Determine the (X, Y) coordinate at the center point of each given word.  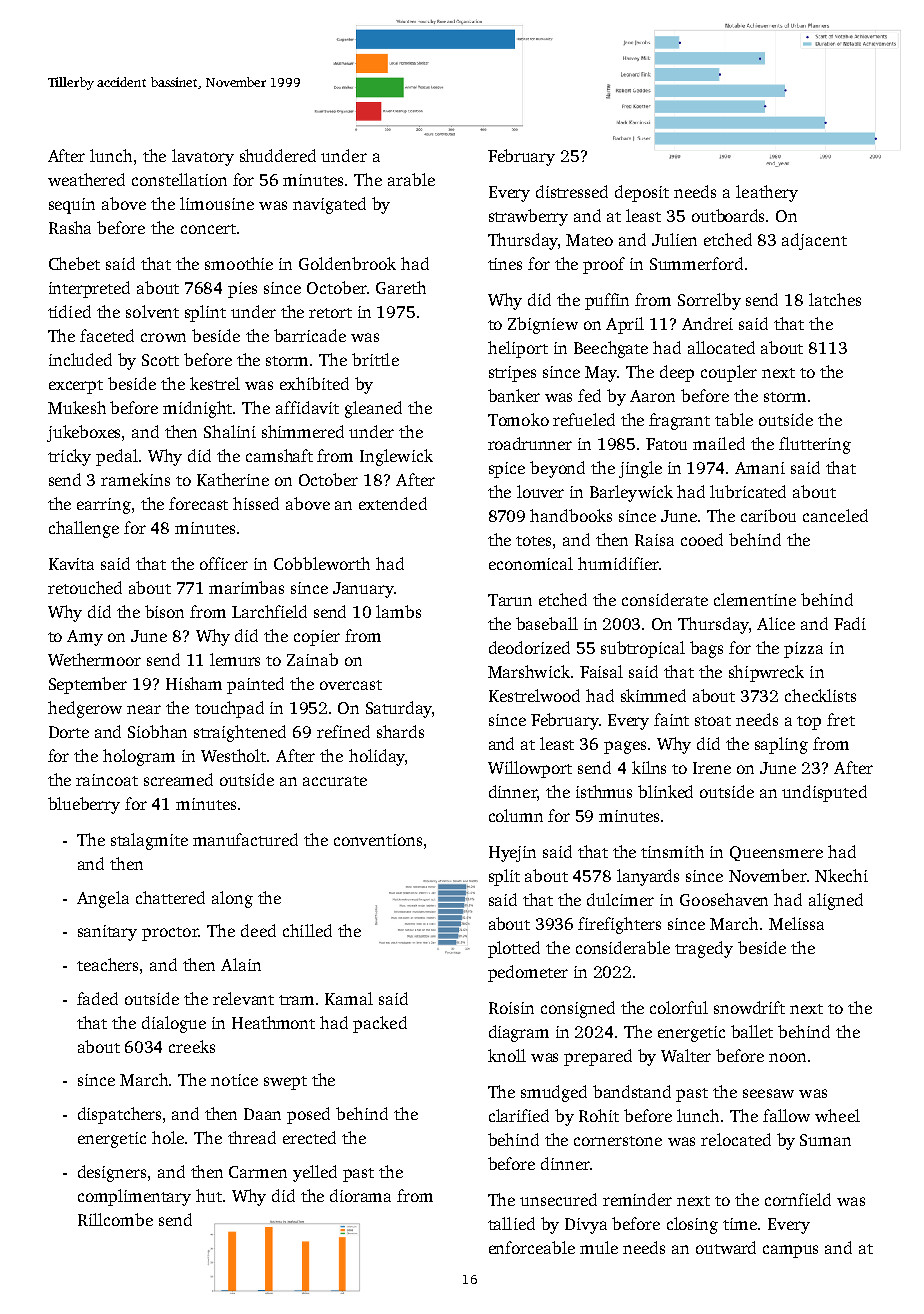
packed (380, 1024)
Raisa (654, 540)
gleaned (373, 409)
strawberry (528, 217)
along (232, 899)
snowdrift (749, 1007)
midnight (198, 409)
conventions (378, 840)
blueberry (84, 805)
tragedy (704, 949)
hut (209, 1195)
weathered (86, 179)
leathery (767, 193)
